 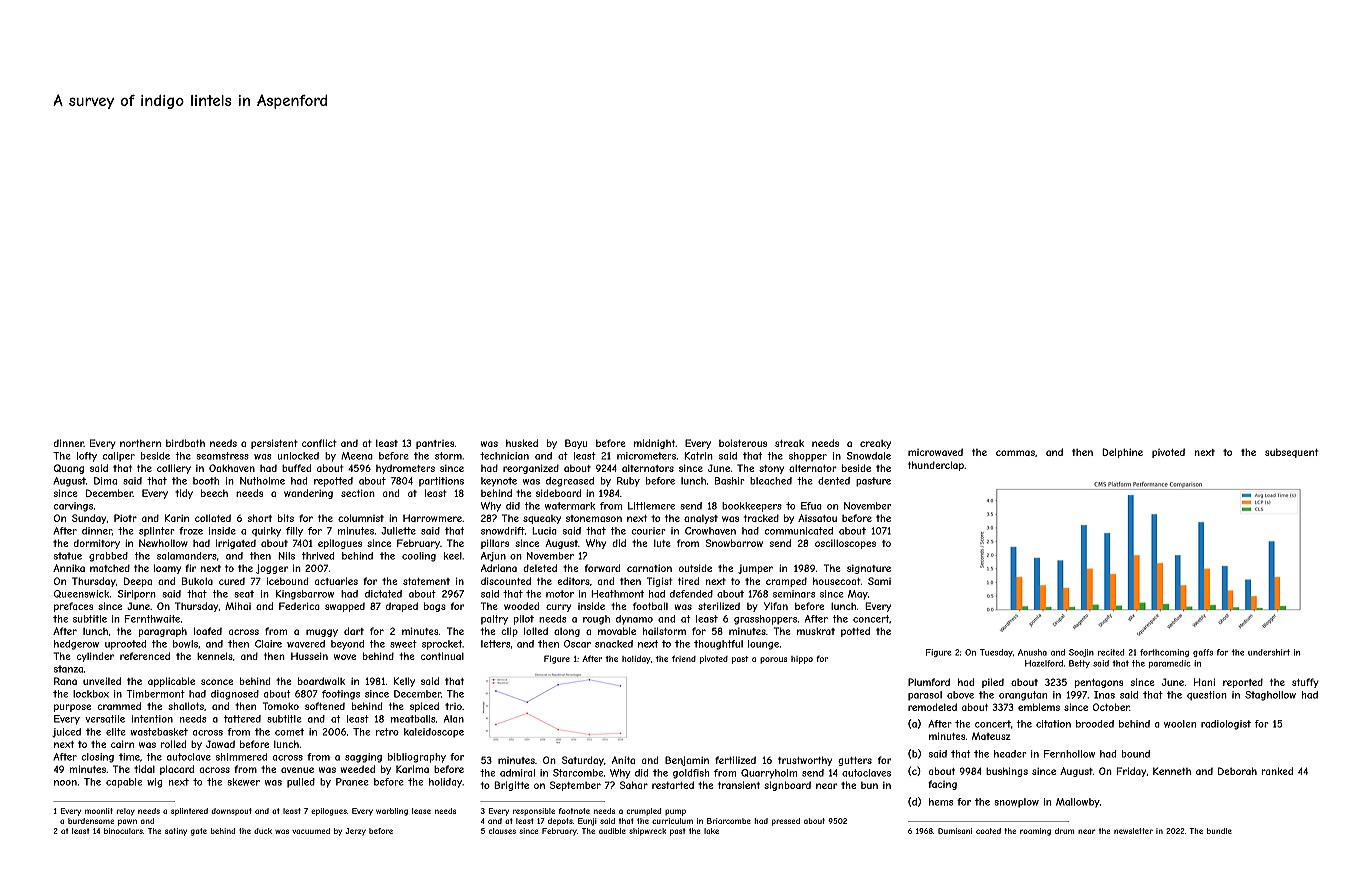 I want to click on Anita, so click(x=623, y=760).
